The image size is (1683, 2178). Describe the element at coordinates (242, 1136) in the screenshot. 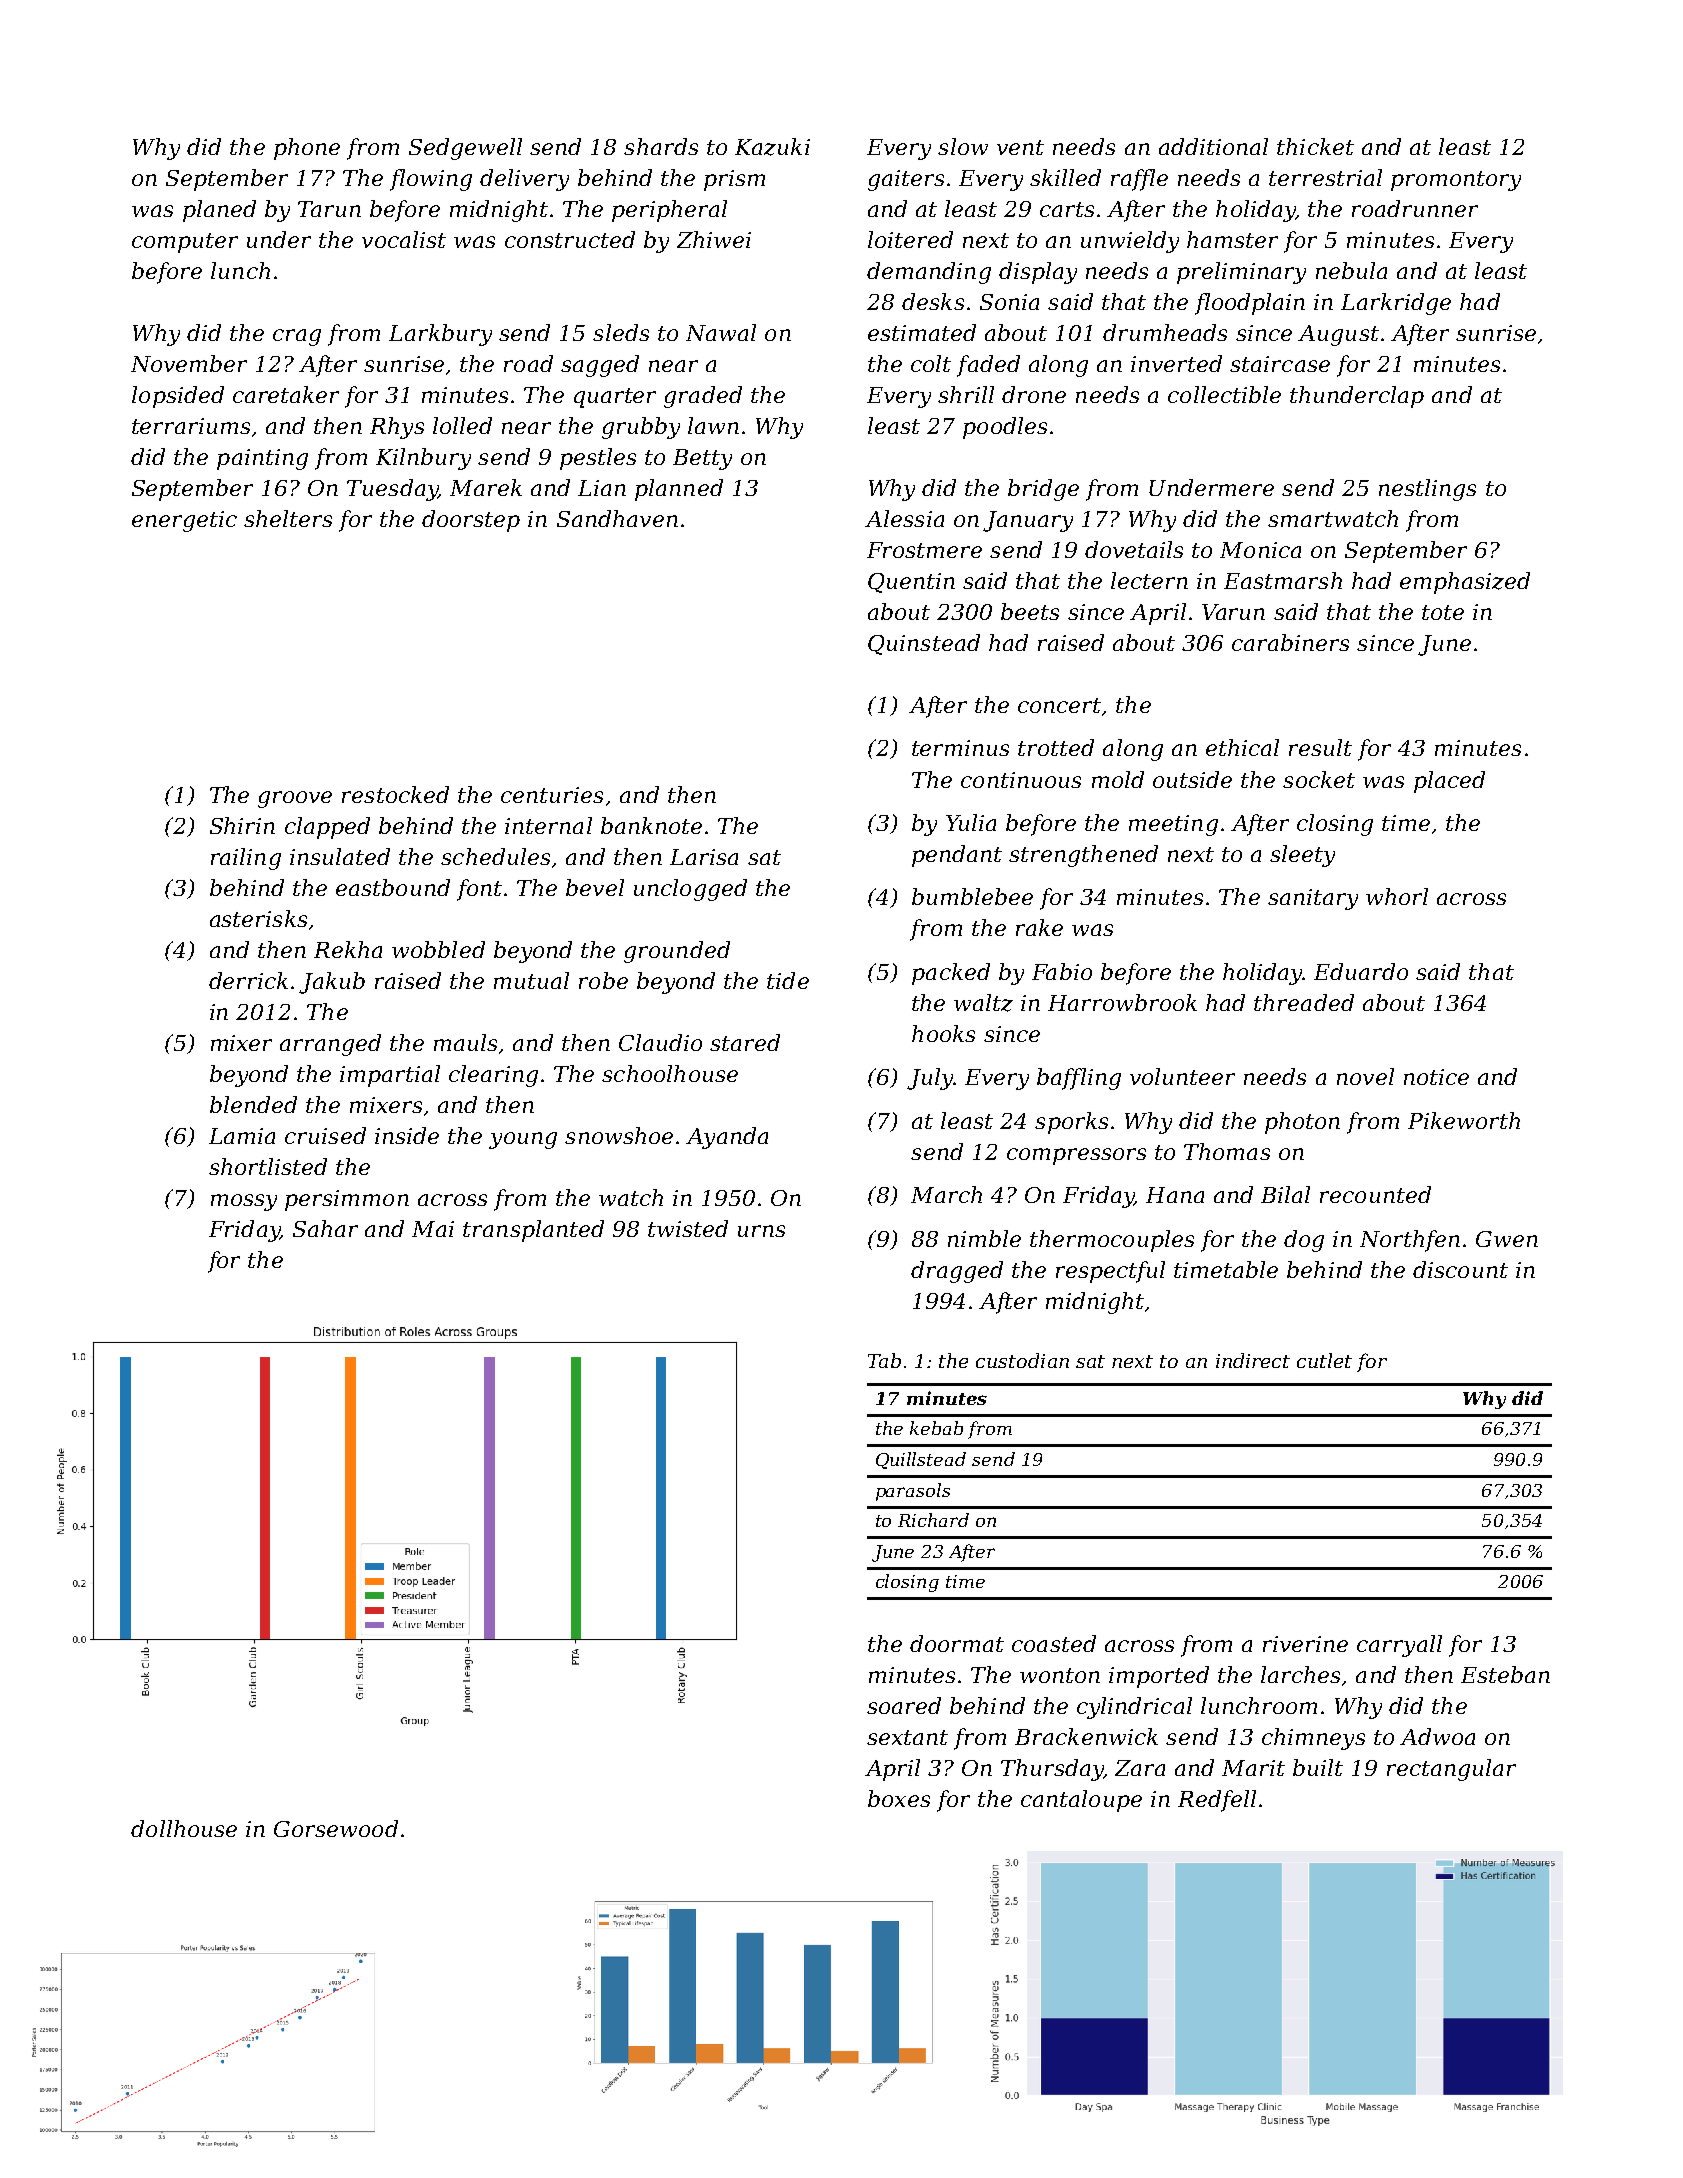

I see `Lamia` at that location.
